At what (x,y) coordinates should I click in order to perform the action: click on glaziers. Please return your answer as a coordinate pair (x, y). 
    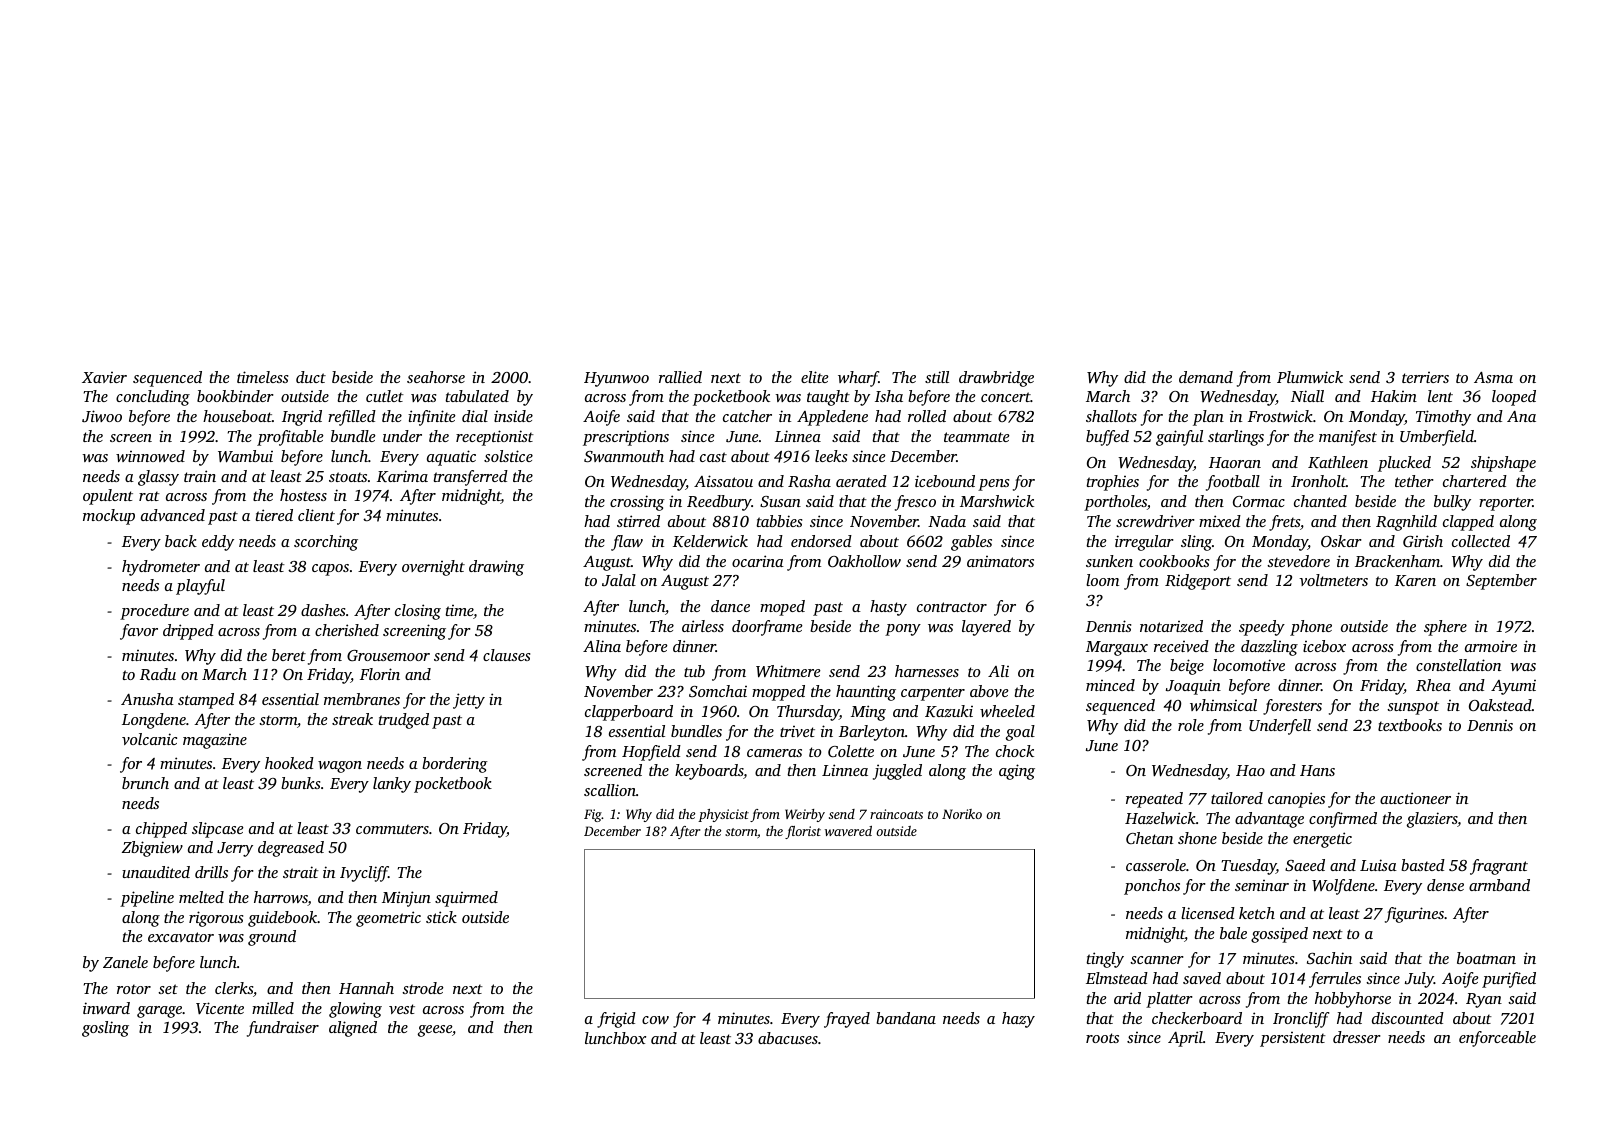
    Looking at the image, I should click on (1432, 820).
